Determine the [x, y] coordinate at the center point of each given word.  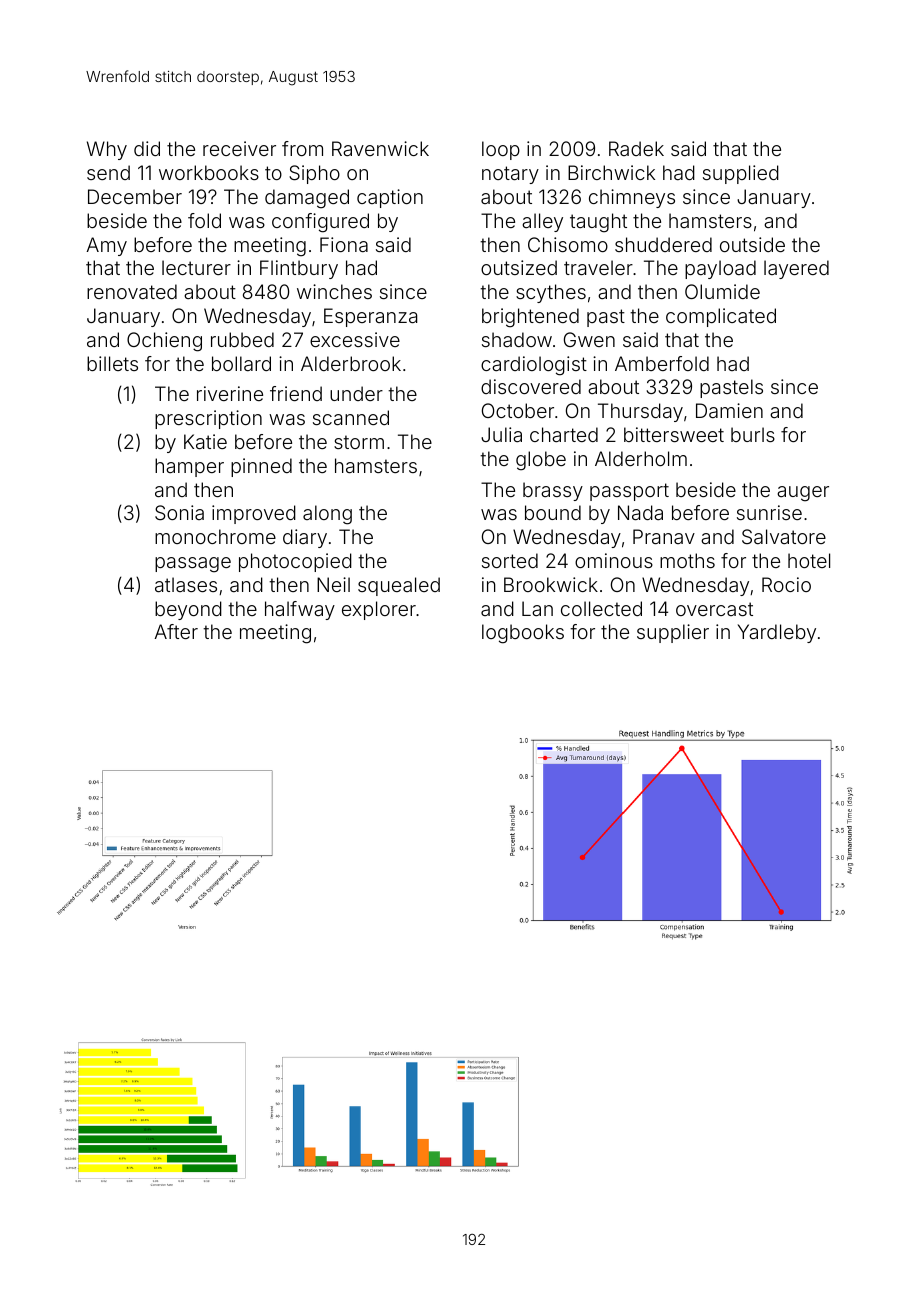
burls [753, 434]
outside [752, 244]
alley [542, 222]
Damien [729, 410]
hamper [189, 467]
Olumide [722, 291]
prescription [208, 419]
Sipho [314, 174]
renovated [132, 291]
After [176, 631]
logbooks [523, 634]
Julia [501, 434]
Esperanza [370, 317]
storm [359, 442]
